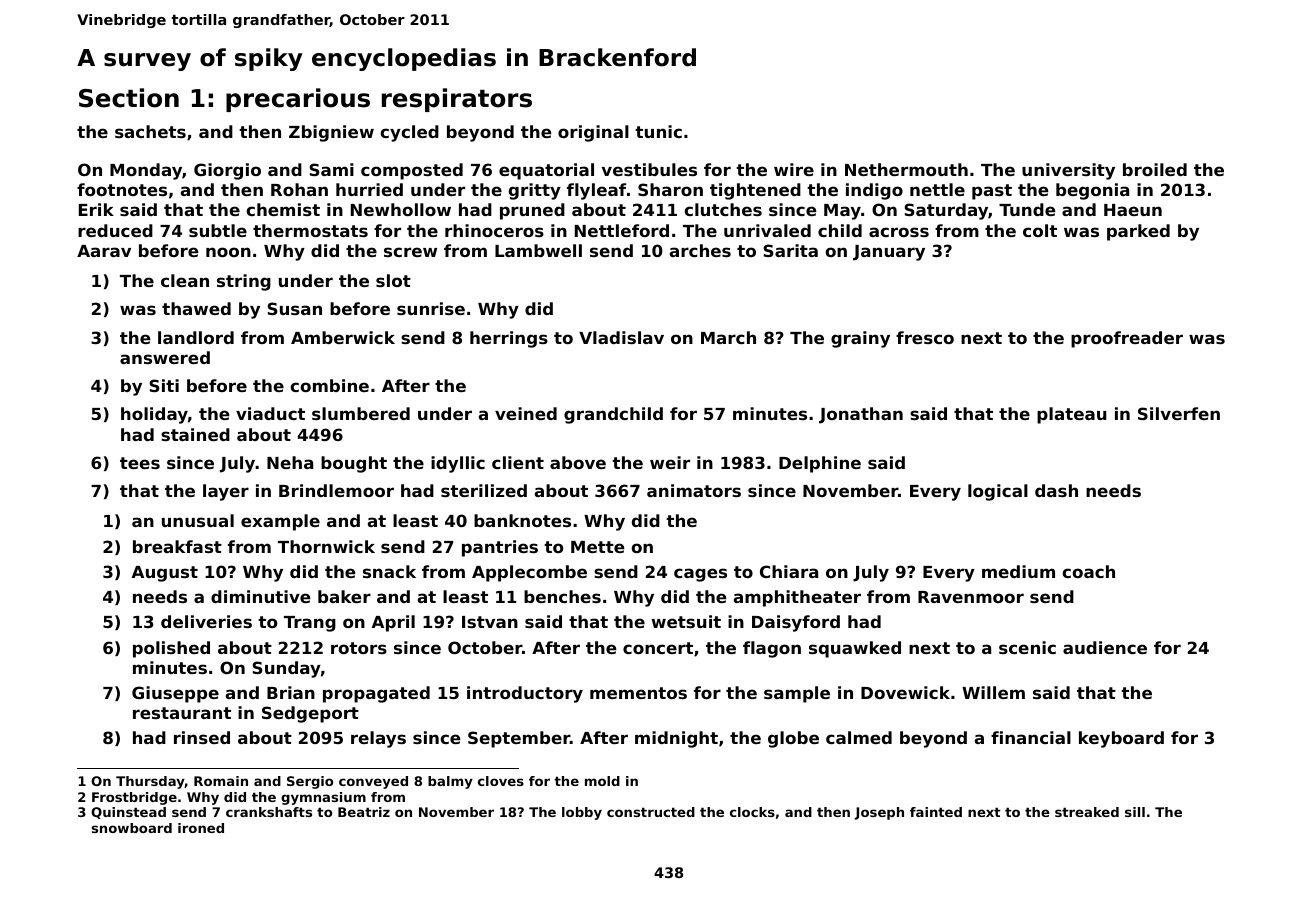 This image has width=1308, height=924. What do you see at coordinates (196, 337) in the image?
I see `landlord` at bounding box center [196, 337].
